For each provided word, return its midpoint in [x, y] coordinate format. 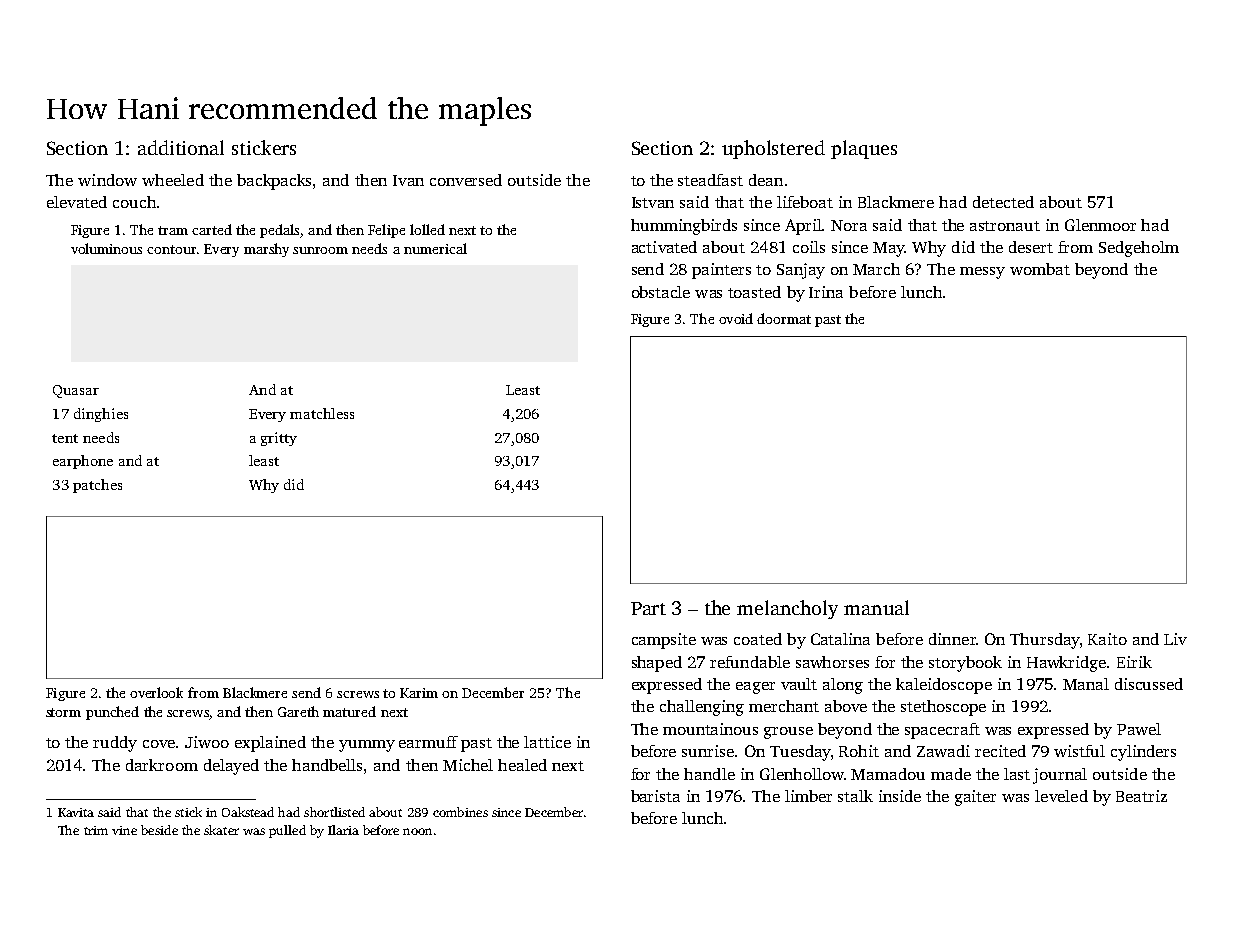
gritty [279, 439]
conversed [466, 180]
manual [876, 607]
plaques [864, 149]
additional [181, 147]
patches [97, 486]
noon [417, 831]
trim [96, 830]
